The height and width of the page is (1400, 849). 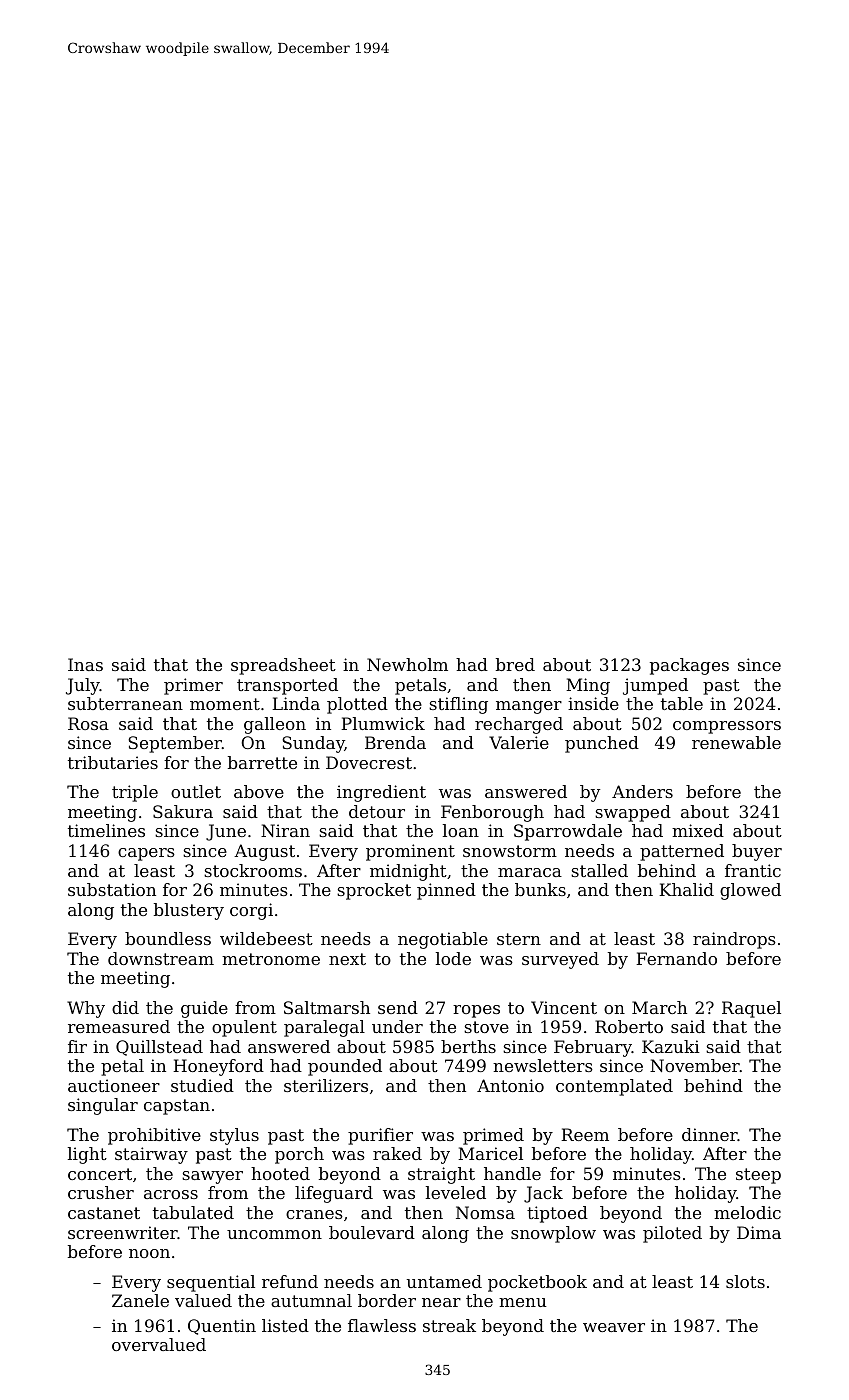 I want to click on Raquel, so click(x=751, y=1009).
